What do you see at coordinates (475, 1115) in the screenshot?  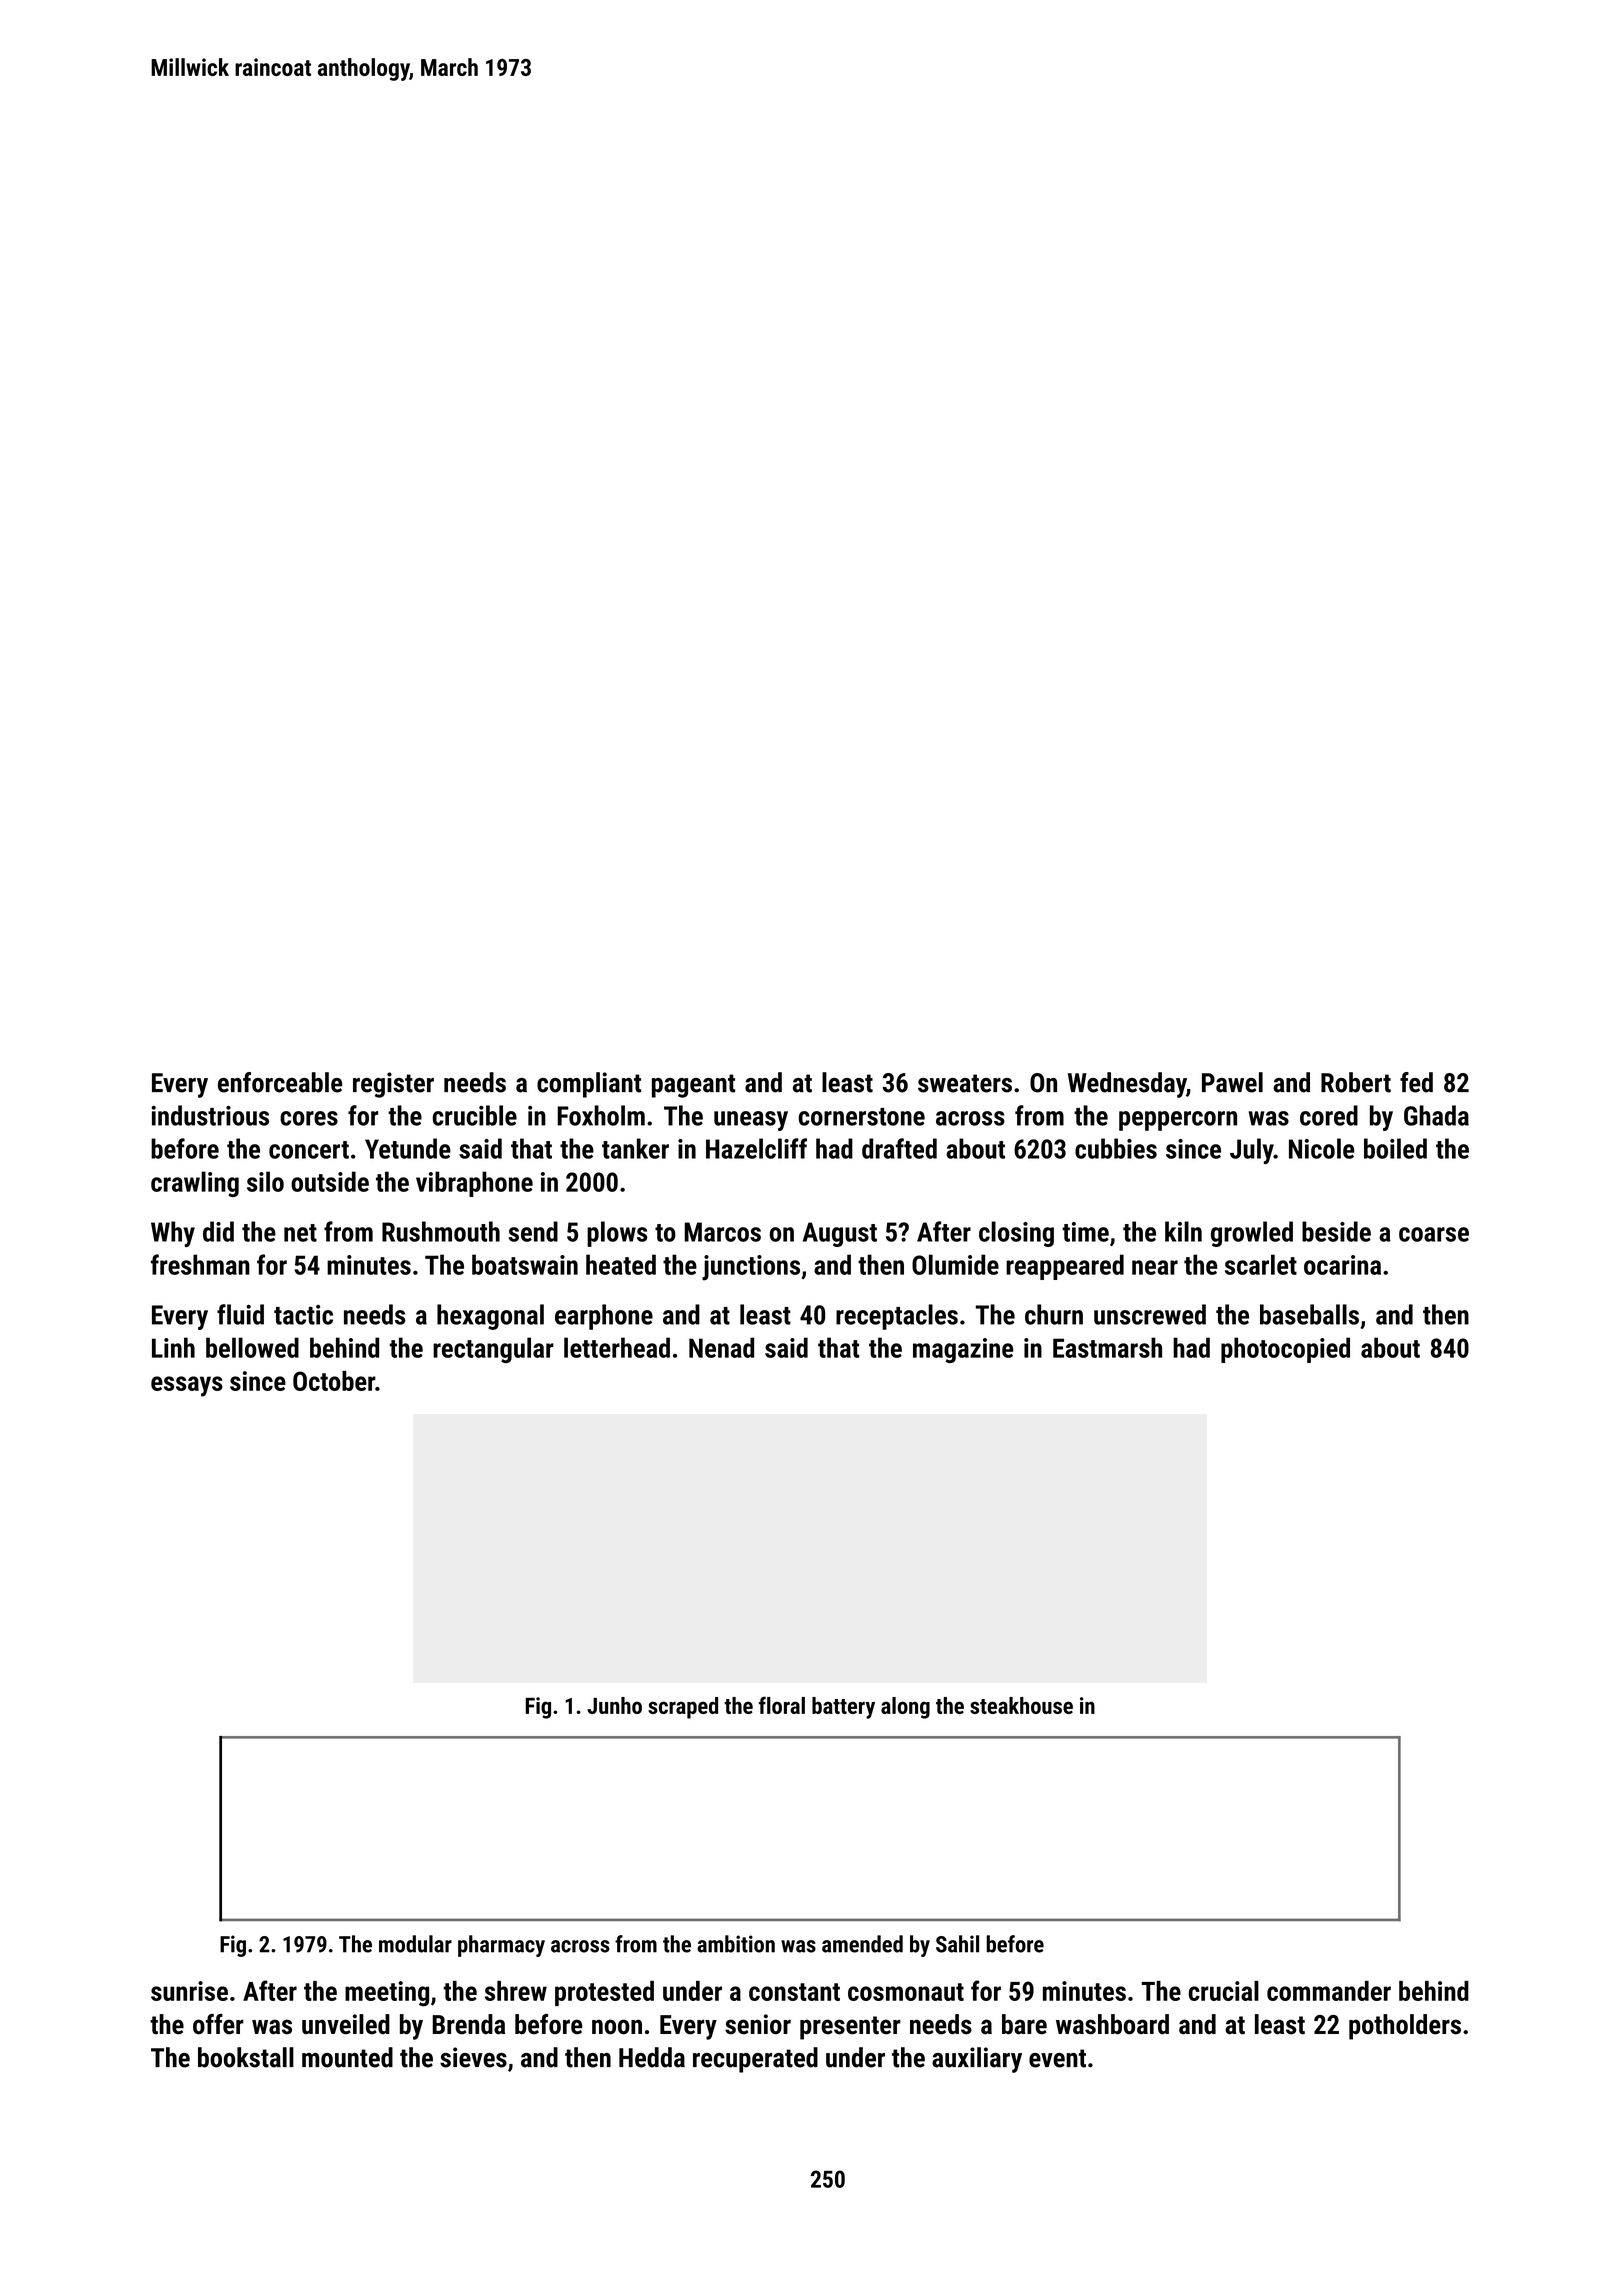 I see `crucible` at bounding box center [475, 1115].
